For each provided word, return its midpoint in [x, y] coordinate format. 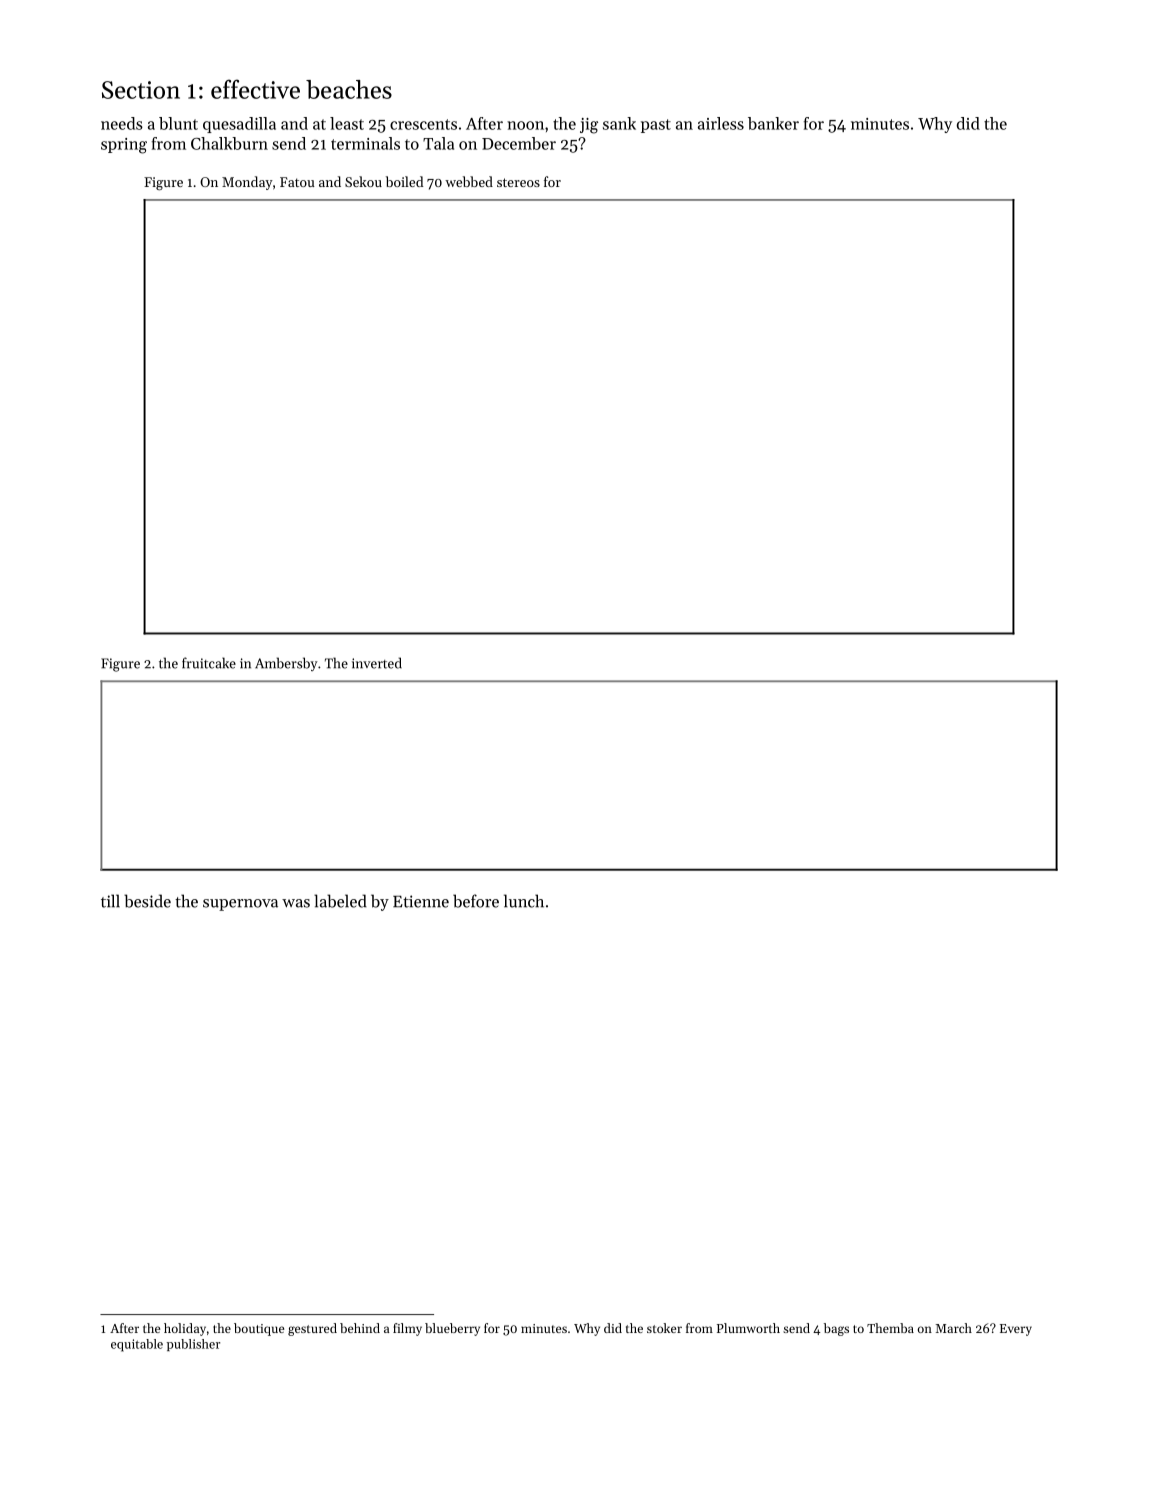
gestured [312, 1329]
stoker [664, 1328]
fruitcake [209, 663]
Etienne [421, 901]
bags [836, 1329]
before [476, 901]
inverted [377, 663]
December [519, 143]
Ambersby [286, 664]
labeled [340, 901]
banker [773, 123]
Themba [890, 1328]
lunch [524, 901]
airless [721, 123]
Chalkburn [229, 143]
